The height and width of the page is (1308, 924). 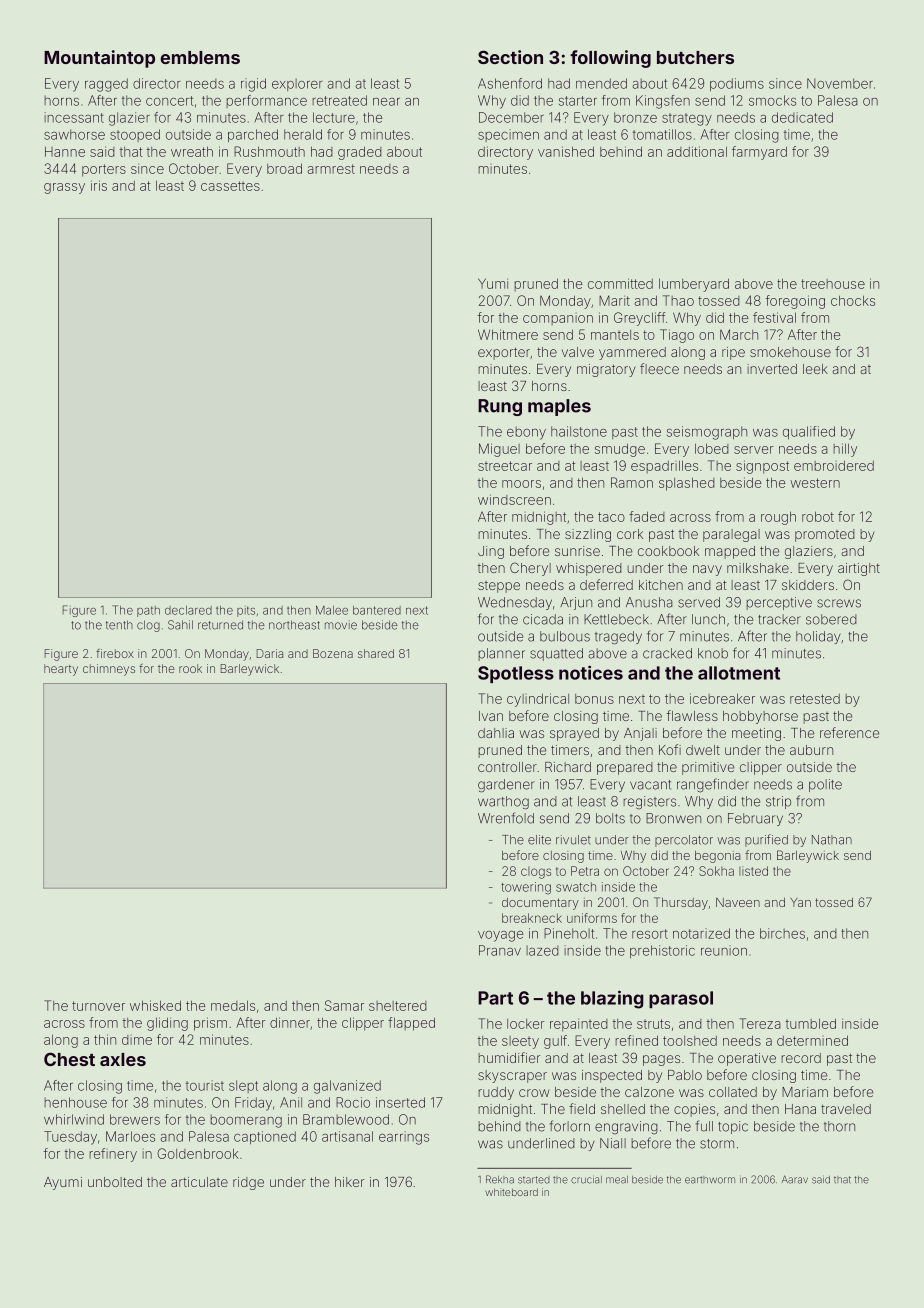 I want to click on blazing, so click(x=612, y=999).
